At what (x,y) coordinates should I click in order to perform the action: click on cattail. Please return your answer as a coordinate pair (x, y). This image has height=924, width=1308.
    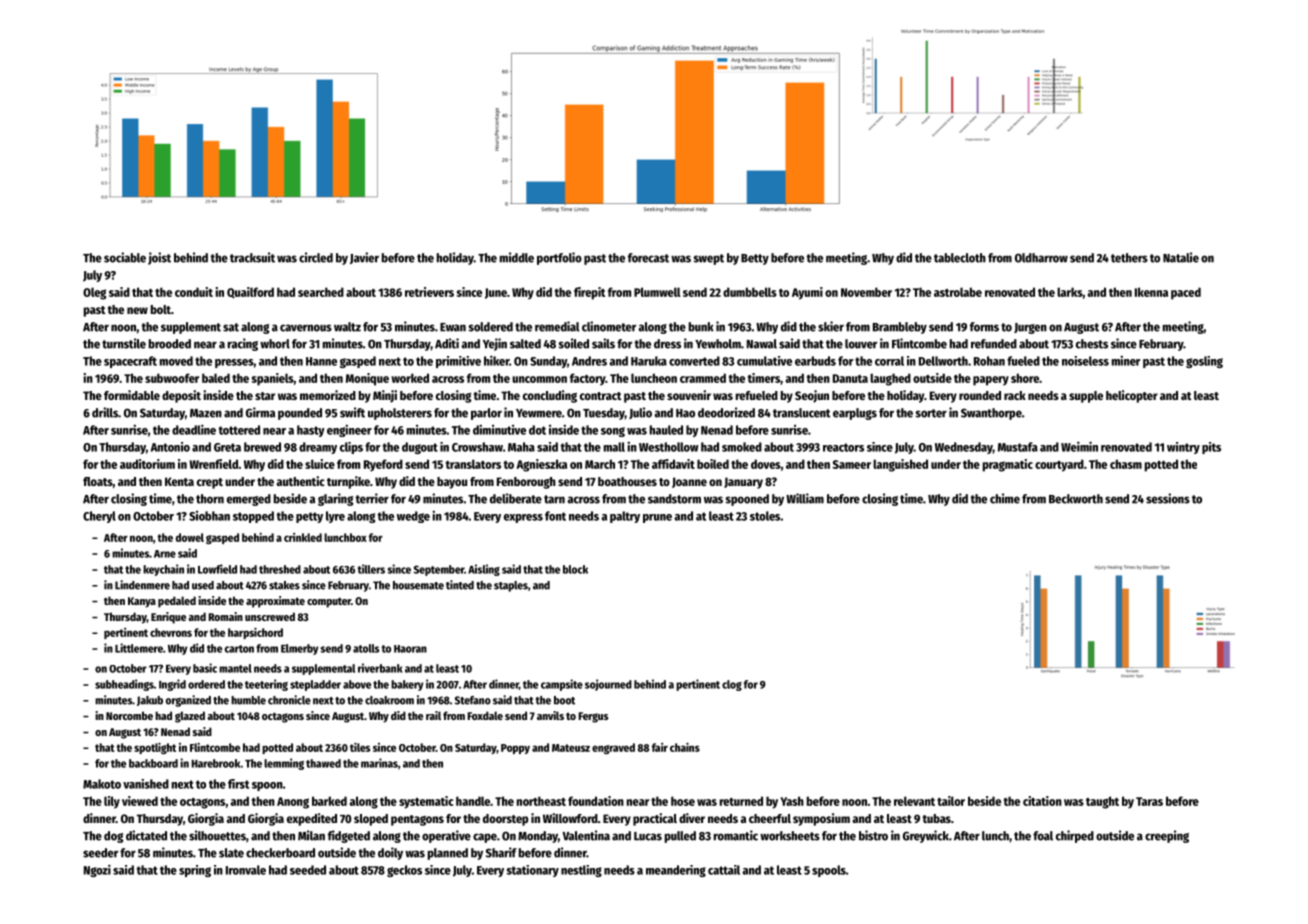
    Looking at the image, I should click on (724, 870).
